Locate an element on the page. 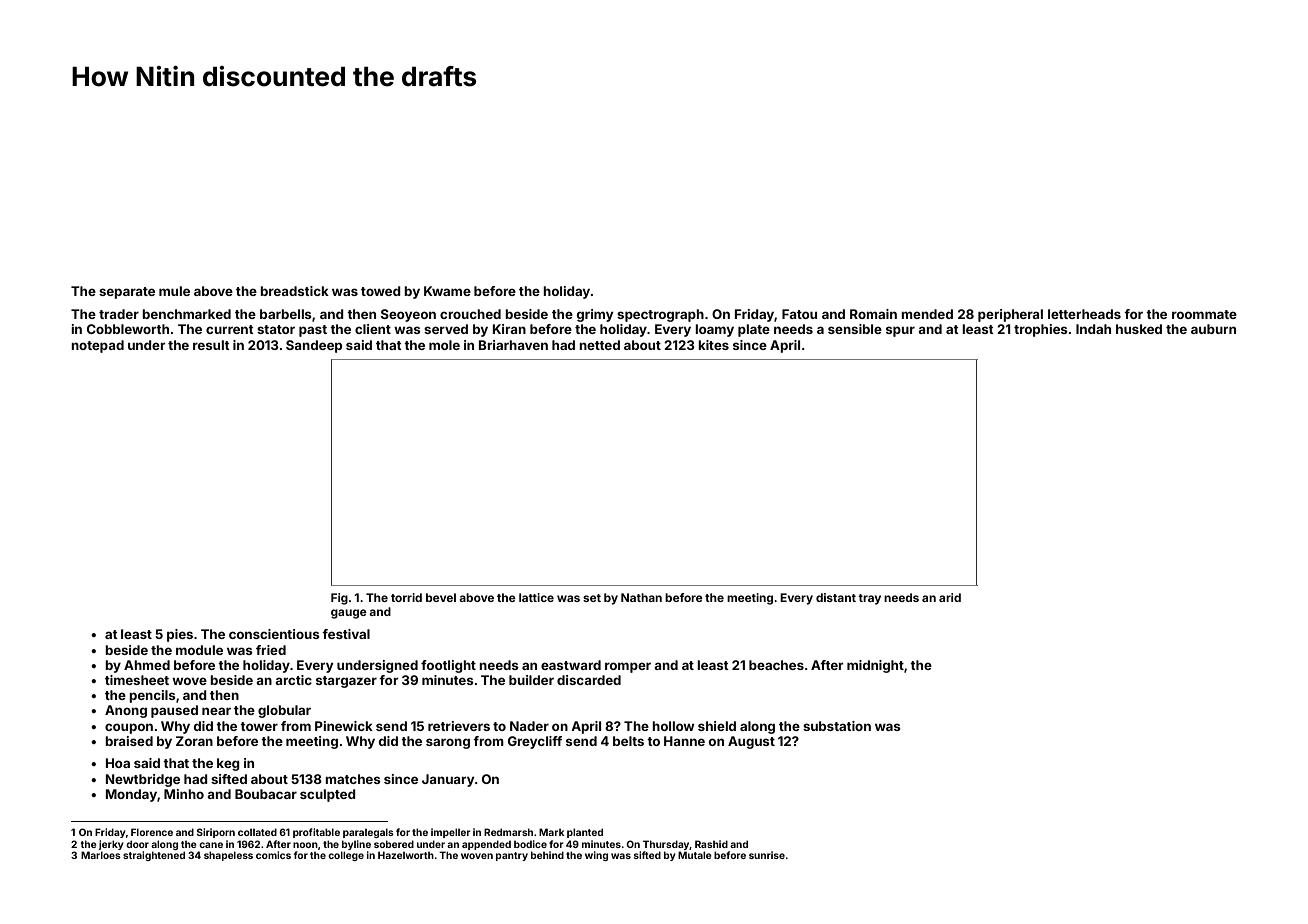  Kwame is located at coordinates (447, 291).
